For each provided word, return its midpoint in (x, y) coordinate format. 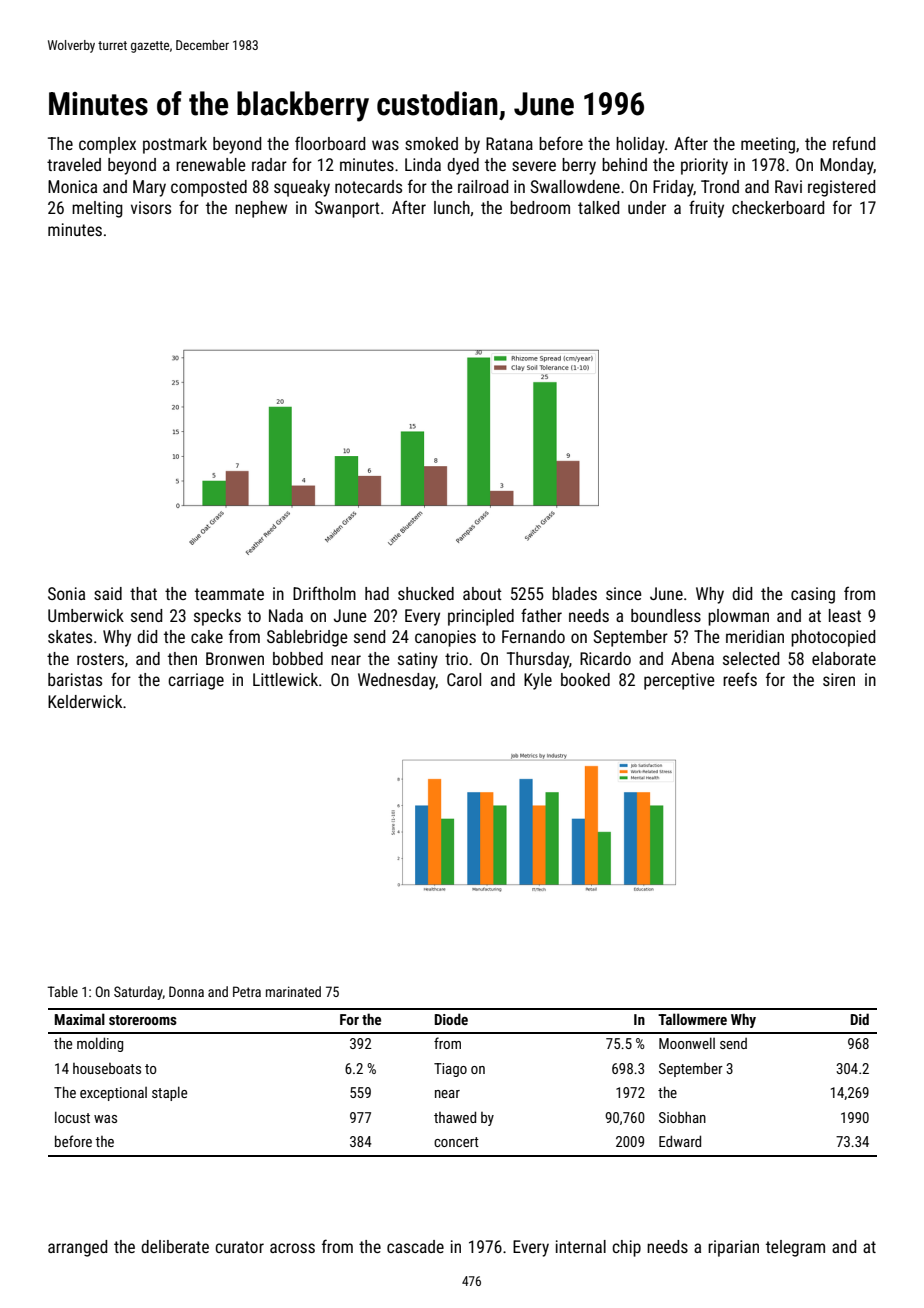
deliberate (175, 1246)
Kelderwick (85, 701)
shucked (426, 593)
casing (813, 595)
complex (107, 145)
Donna (186, 991)
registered (841, 188)
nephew (261, 209)
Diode (451, 1019)
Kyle (538, 681)
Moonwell (687, 1043)
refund (854, 143)
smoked (431, 143)
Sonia (66, 593)
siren (839, 679)
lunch (452, 207)
